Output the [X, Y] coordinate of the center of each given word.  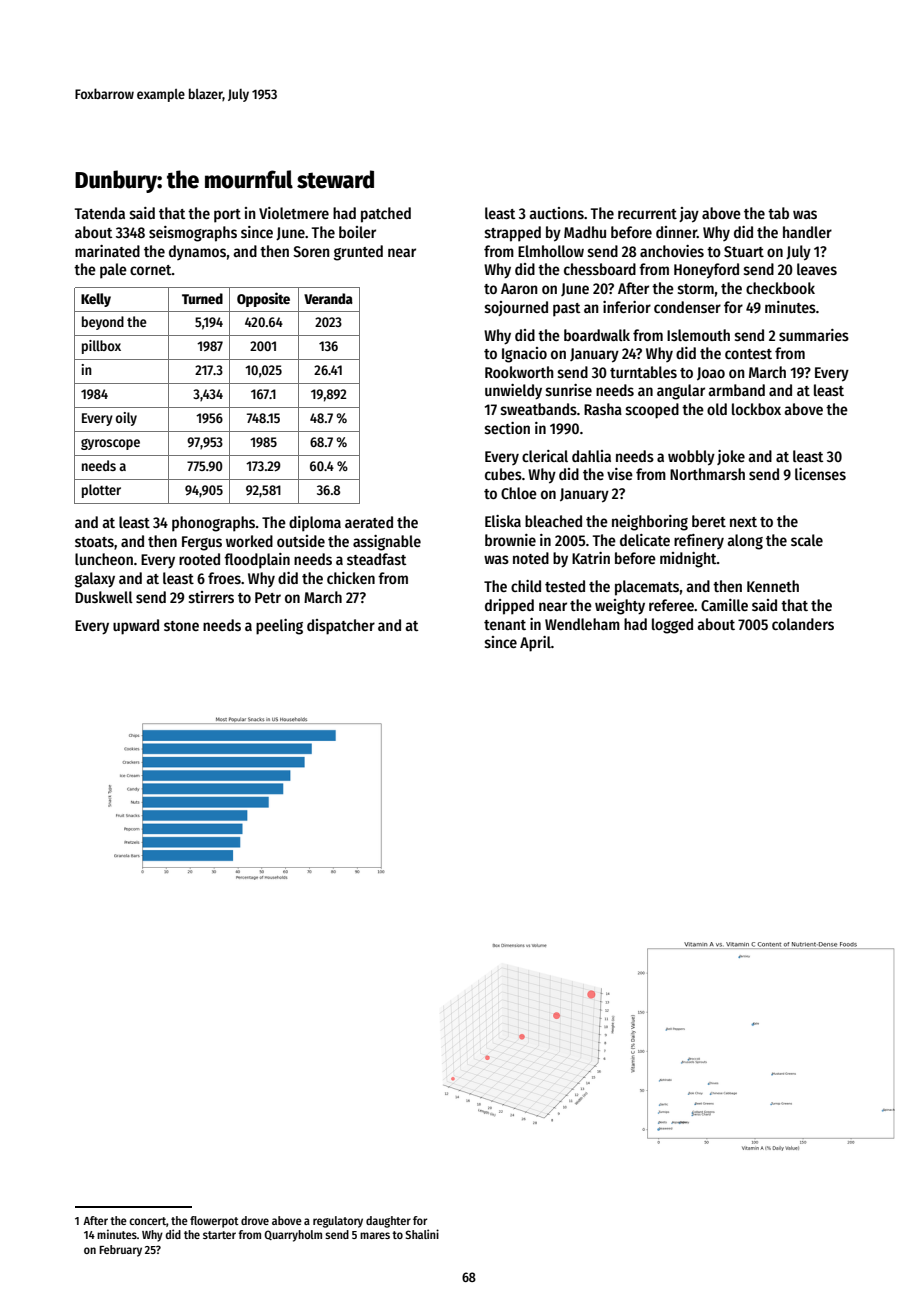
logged [672, 626]
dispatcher [341, 627]
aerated [369, 522]
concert [147, 1221]
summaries [814, 335]
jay [689, 215]
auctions [556, 213]
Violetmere [294, 213]
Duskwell [104, 597]
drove [255, 1220]
